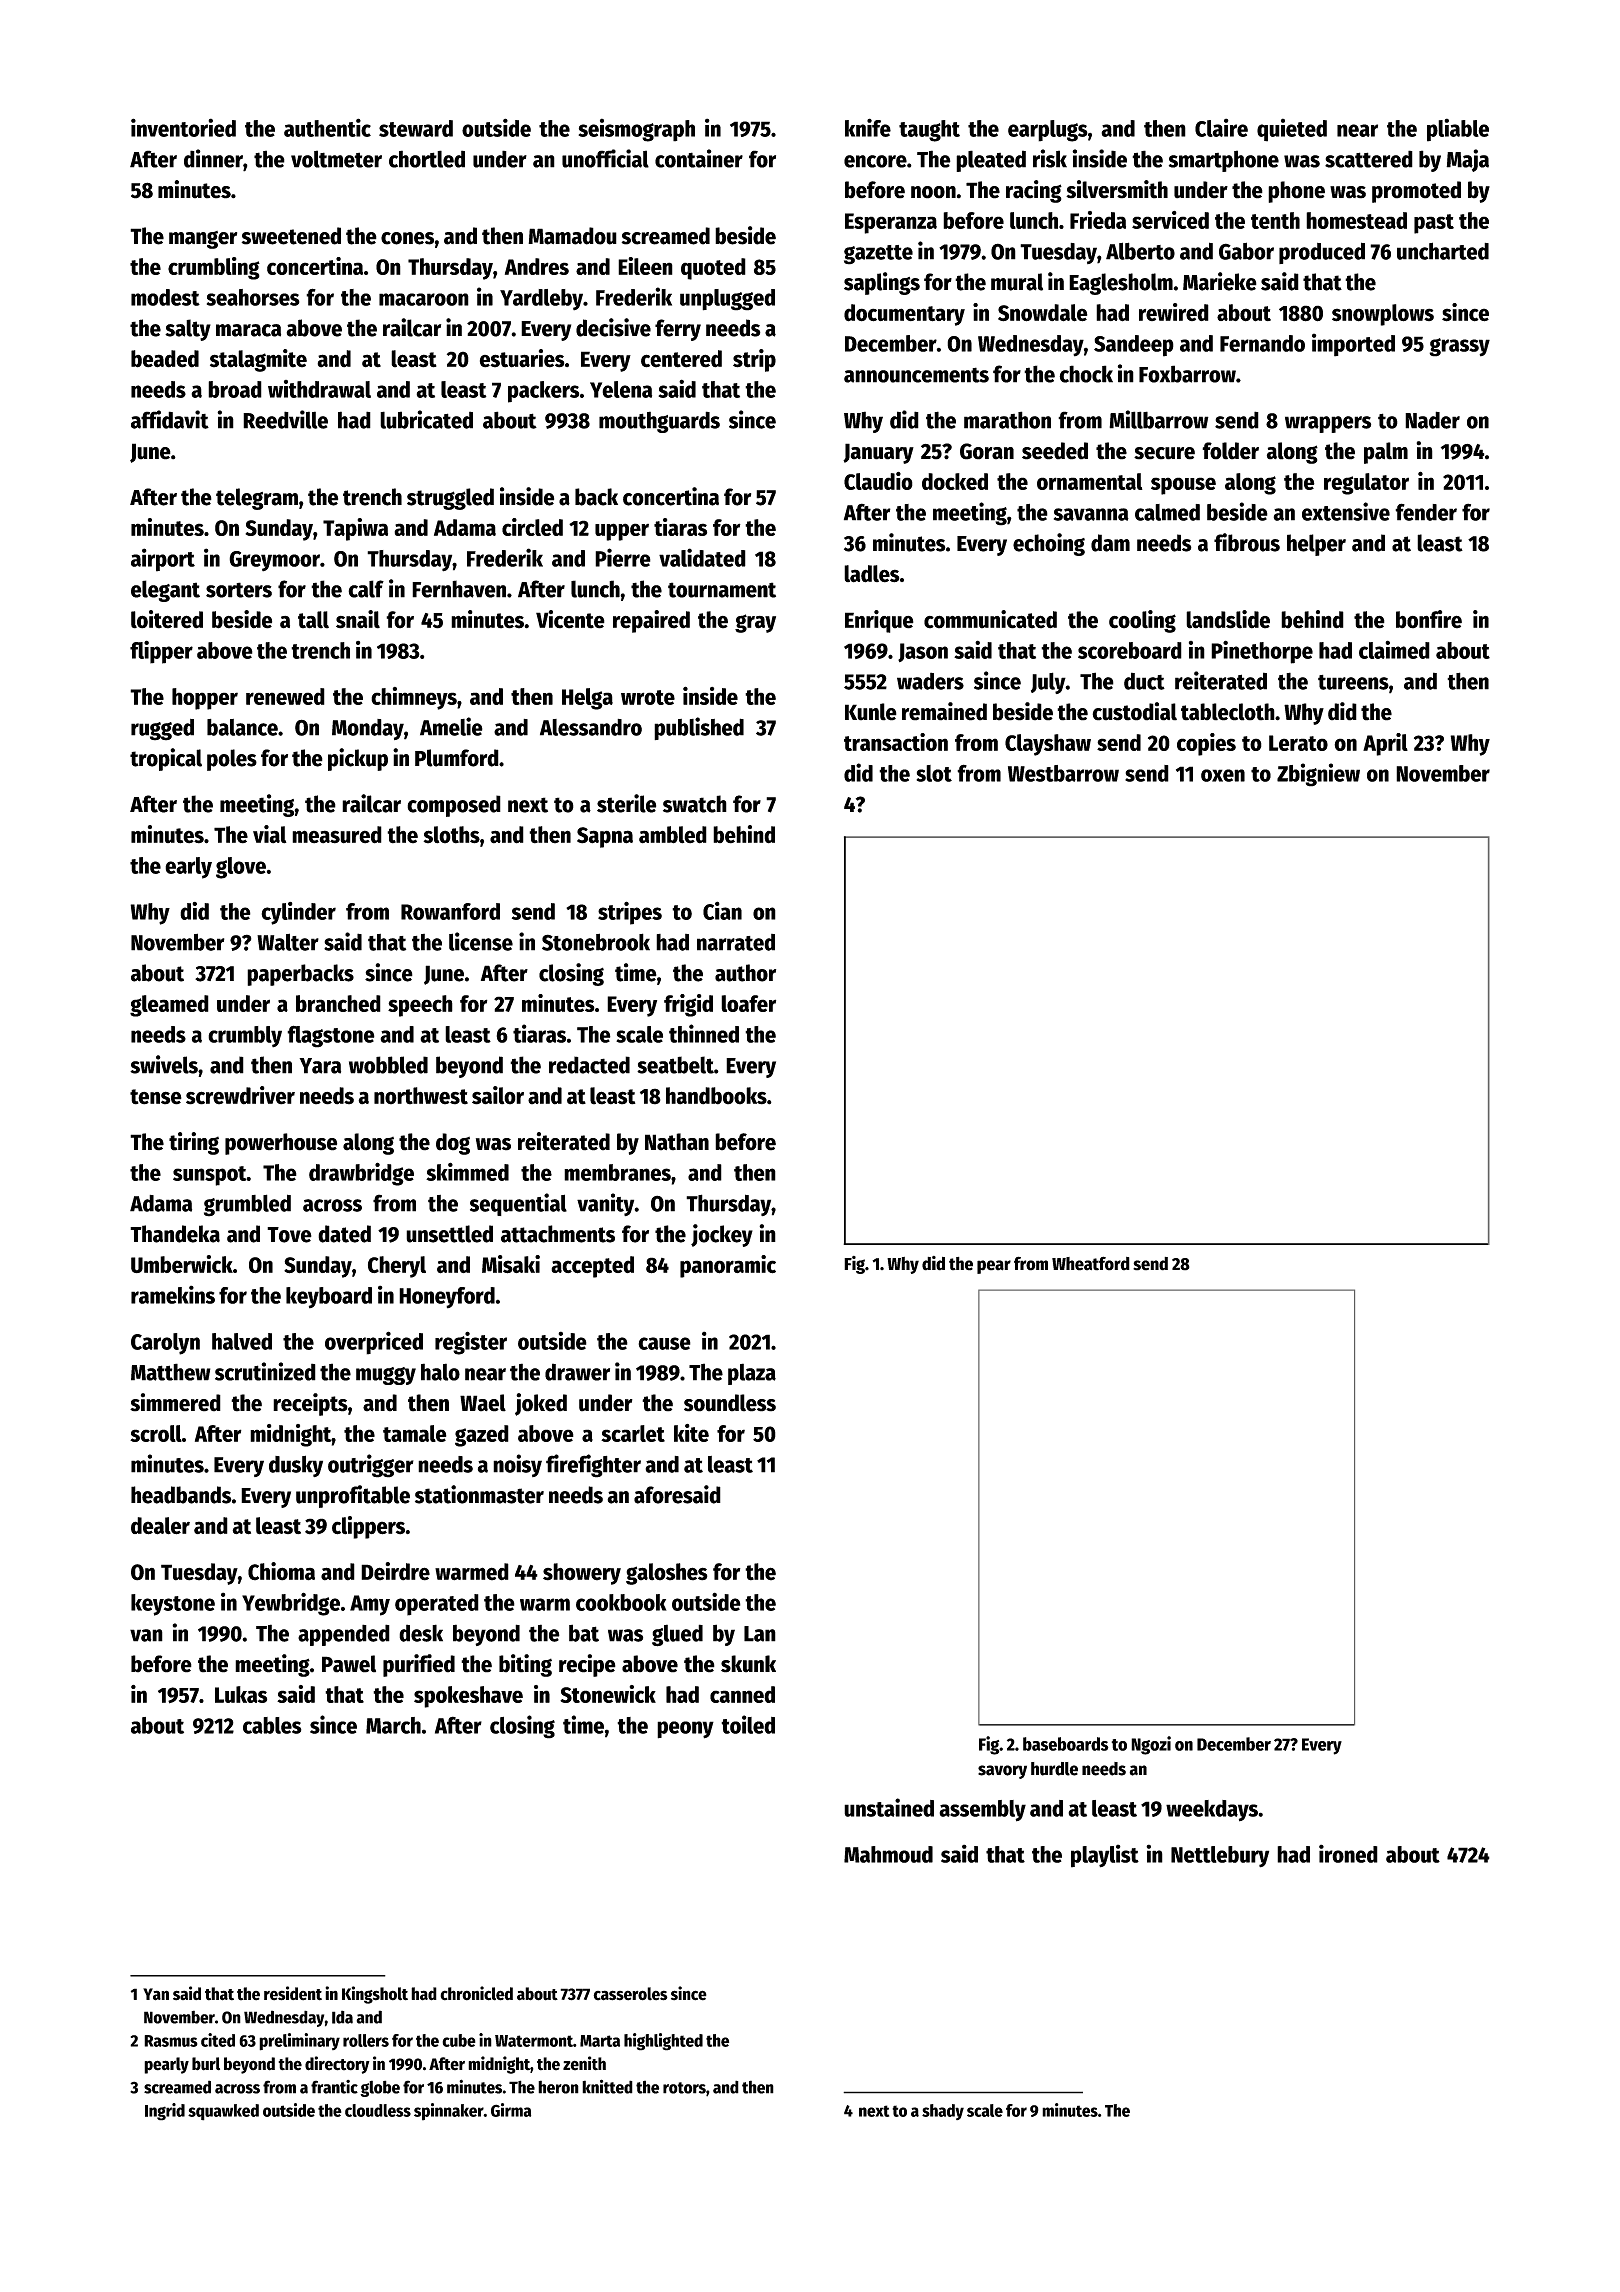 The height and width of the document is (2292, 1620). I want to click on highlighted, so click(663, 2042).
